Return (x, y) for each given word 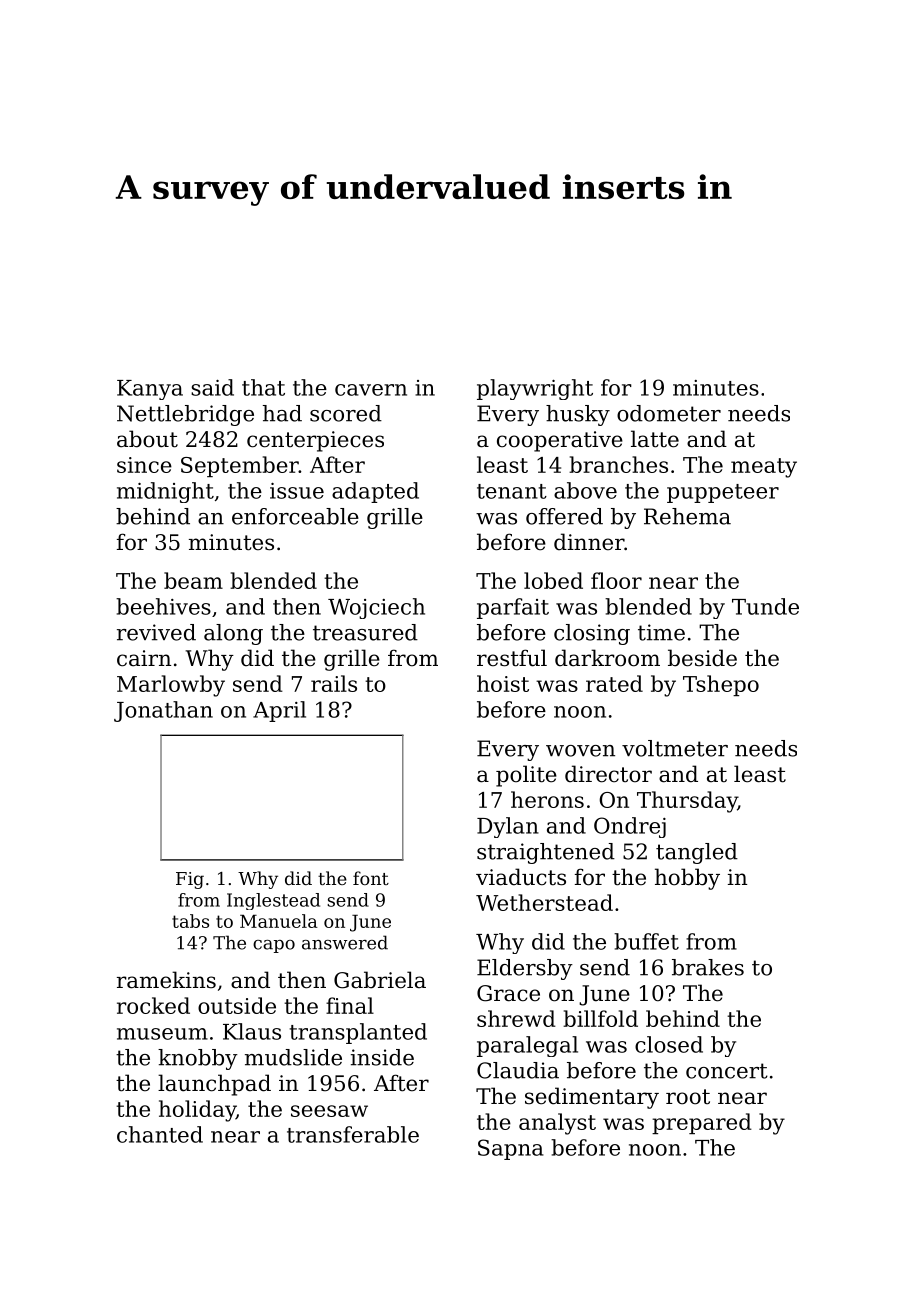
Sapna (511, 1149)
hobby (687, 879)
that (263, 387)
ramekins (166, 980)
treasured (365, 632)
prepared (702, 1123)
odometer (669, 413)
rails (334, 683)
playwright (535, 389)
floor (616, 580)
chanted (160, 1134)
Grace (508, 993)
